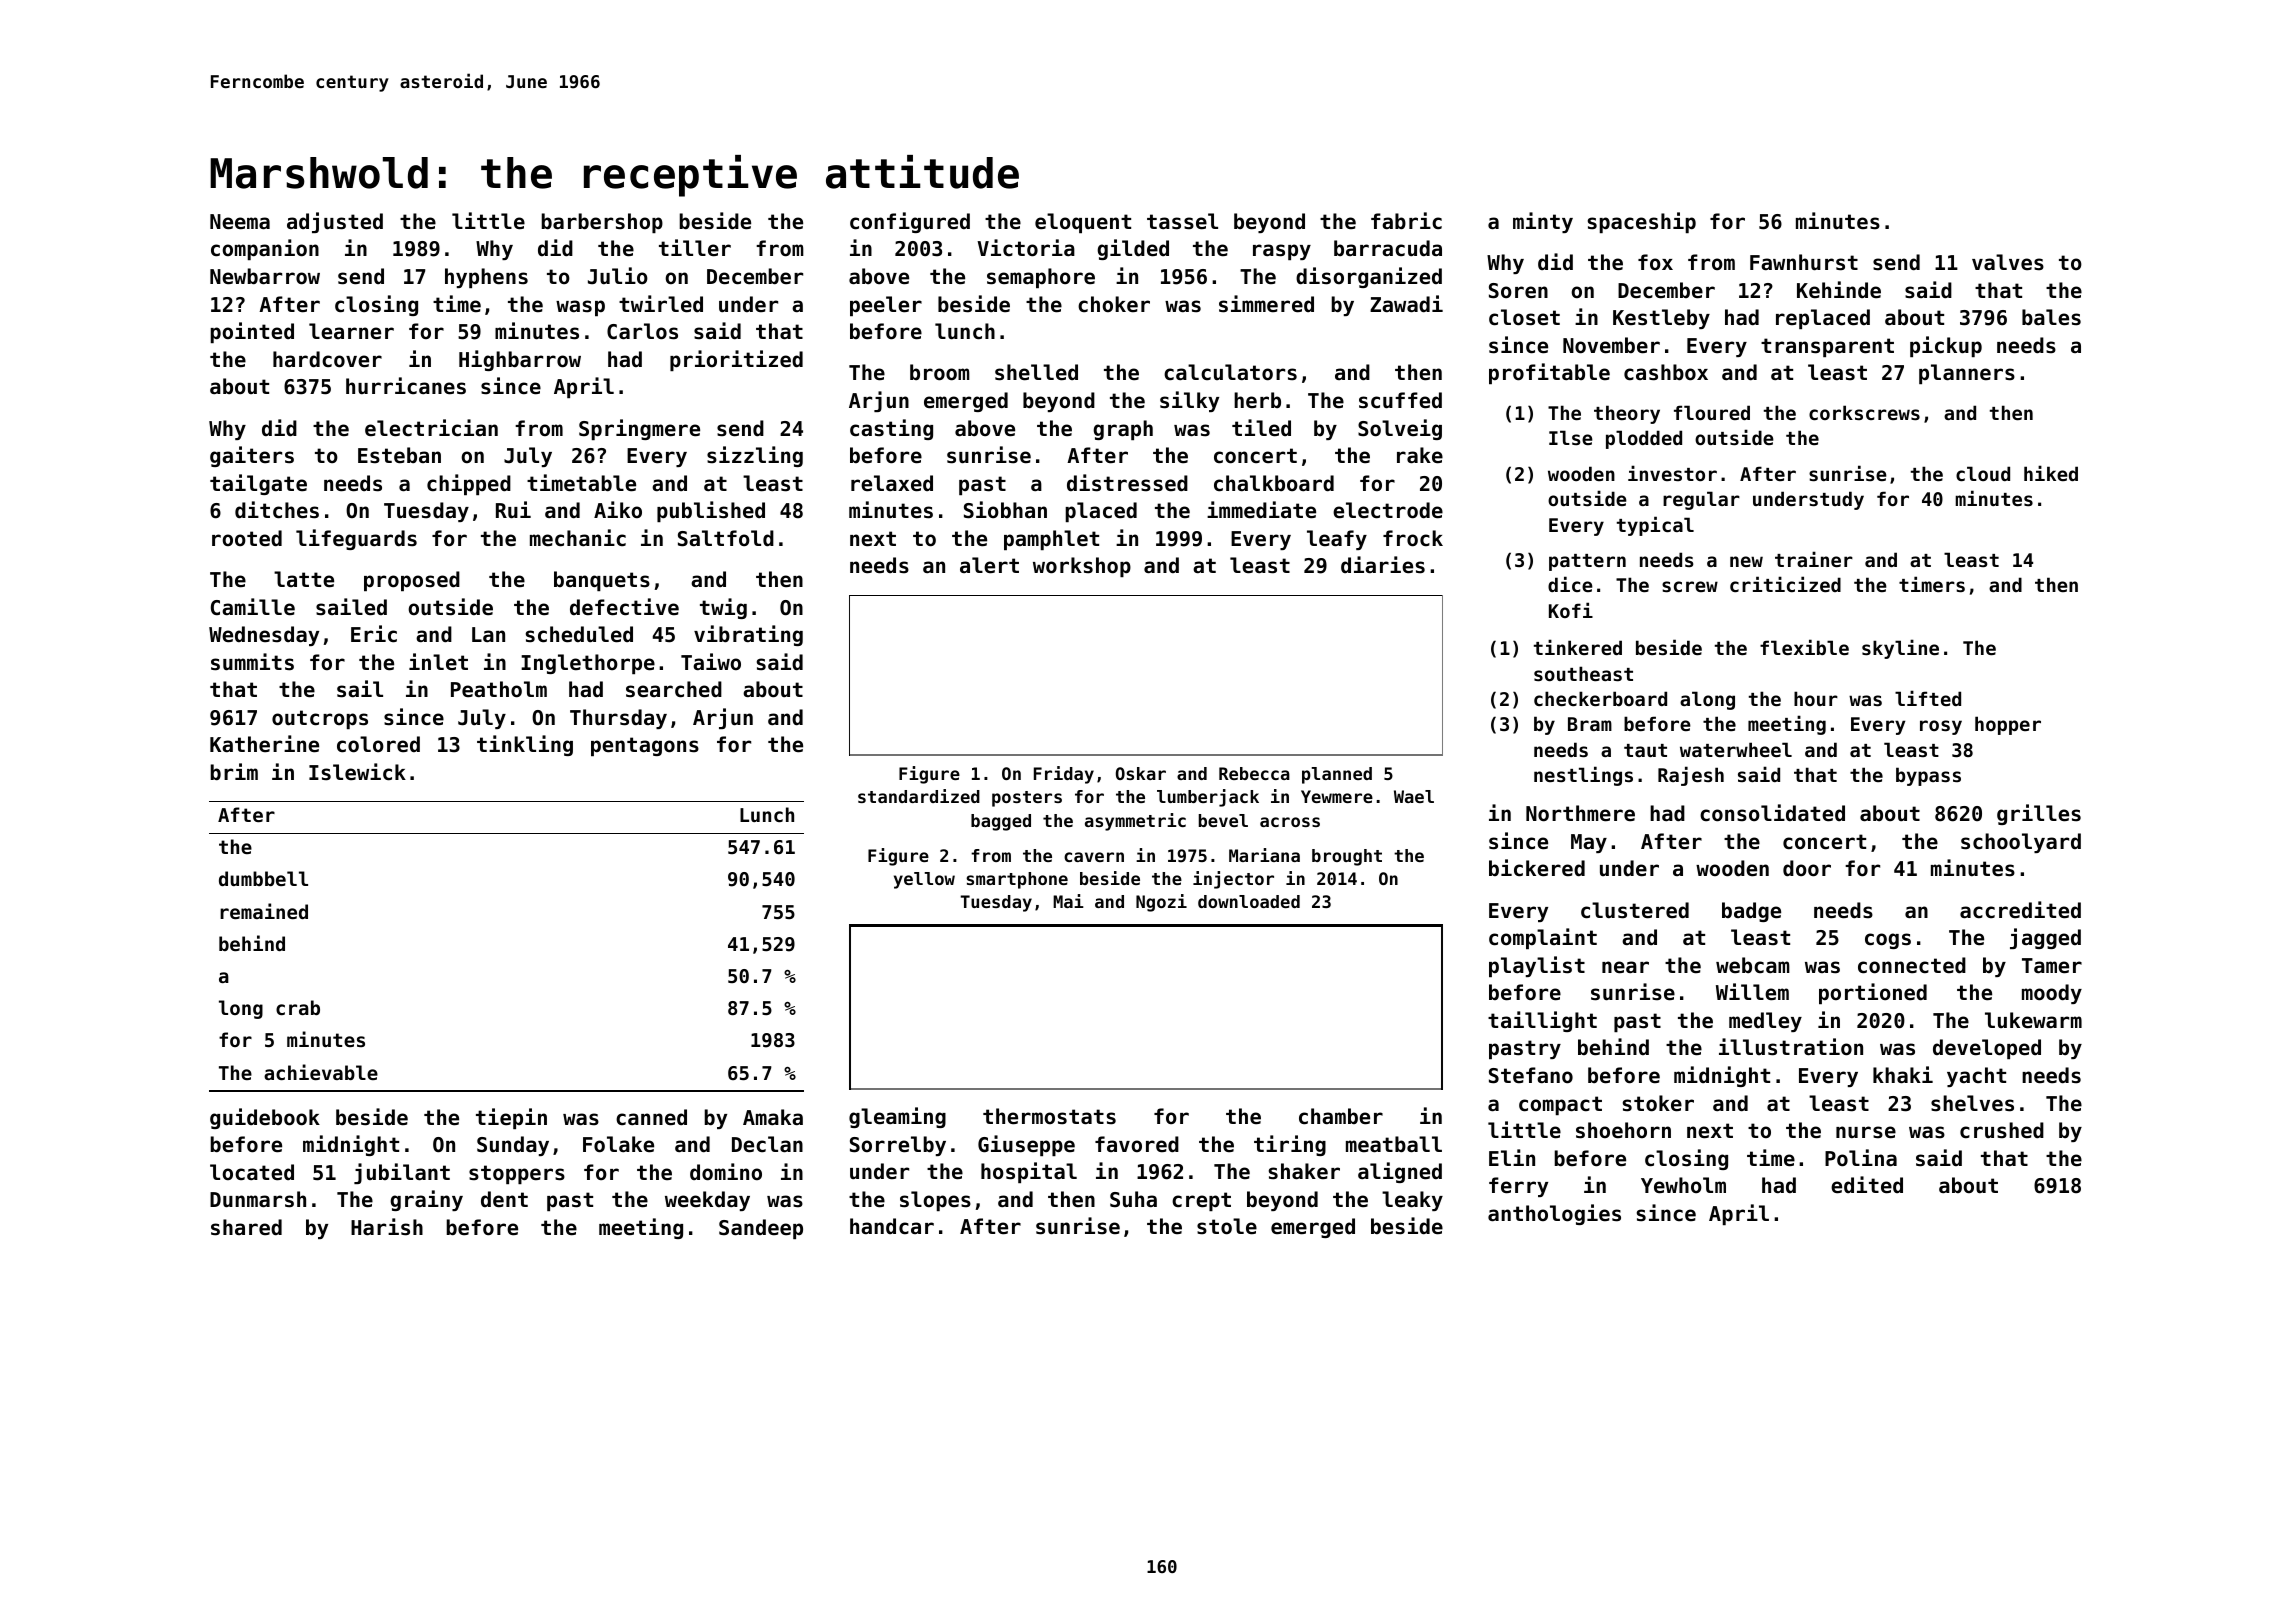  Describe the element at coordinates (1661, 319) in the page. I see `Kestleby` at that location.
